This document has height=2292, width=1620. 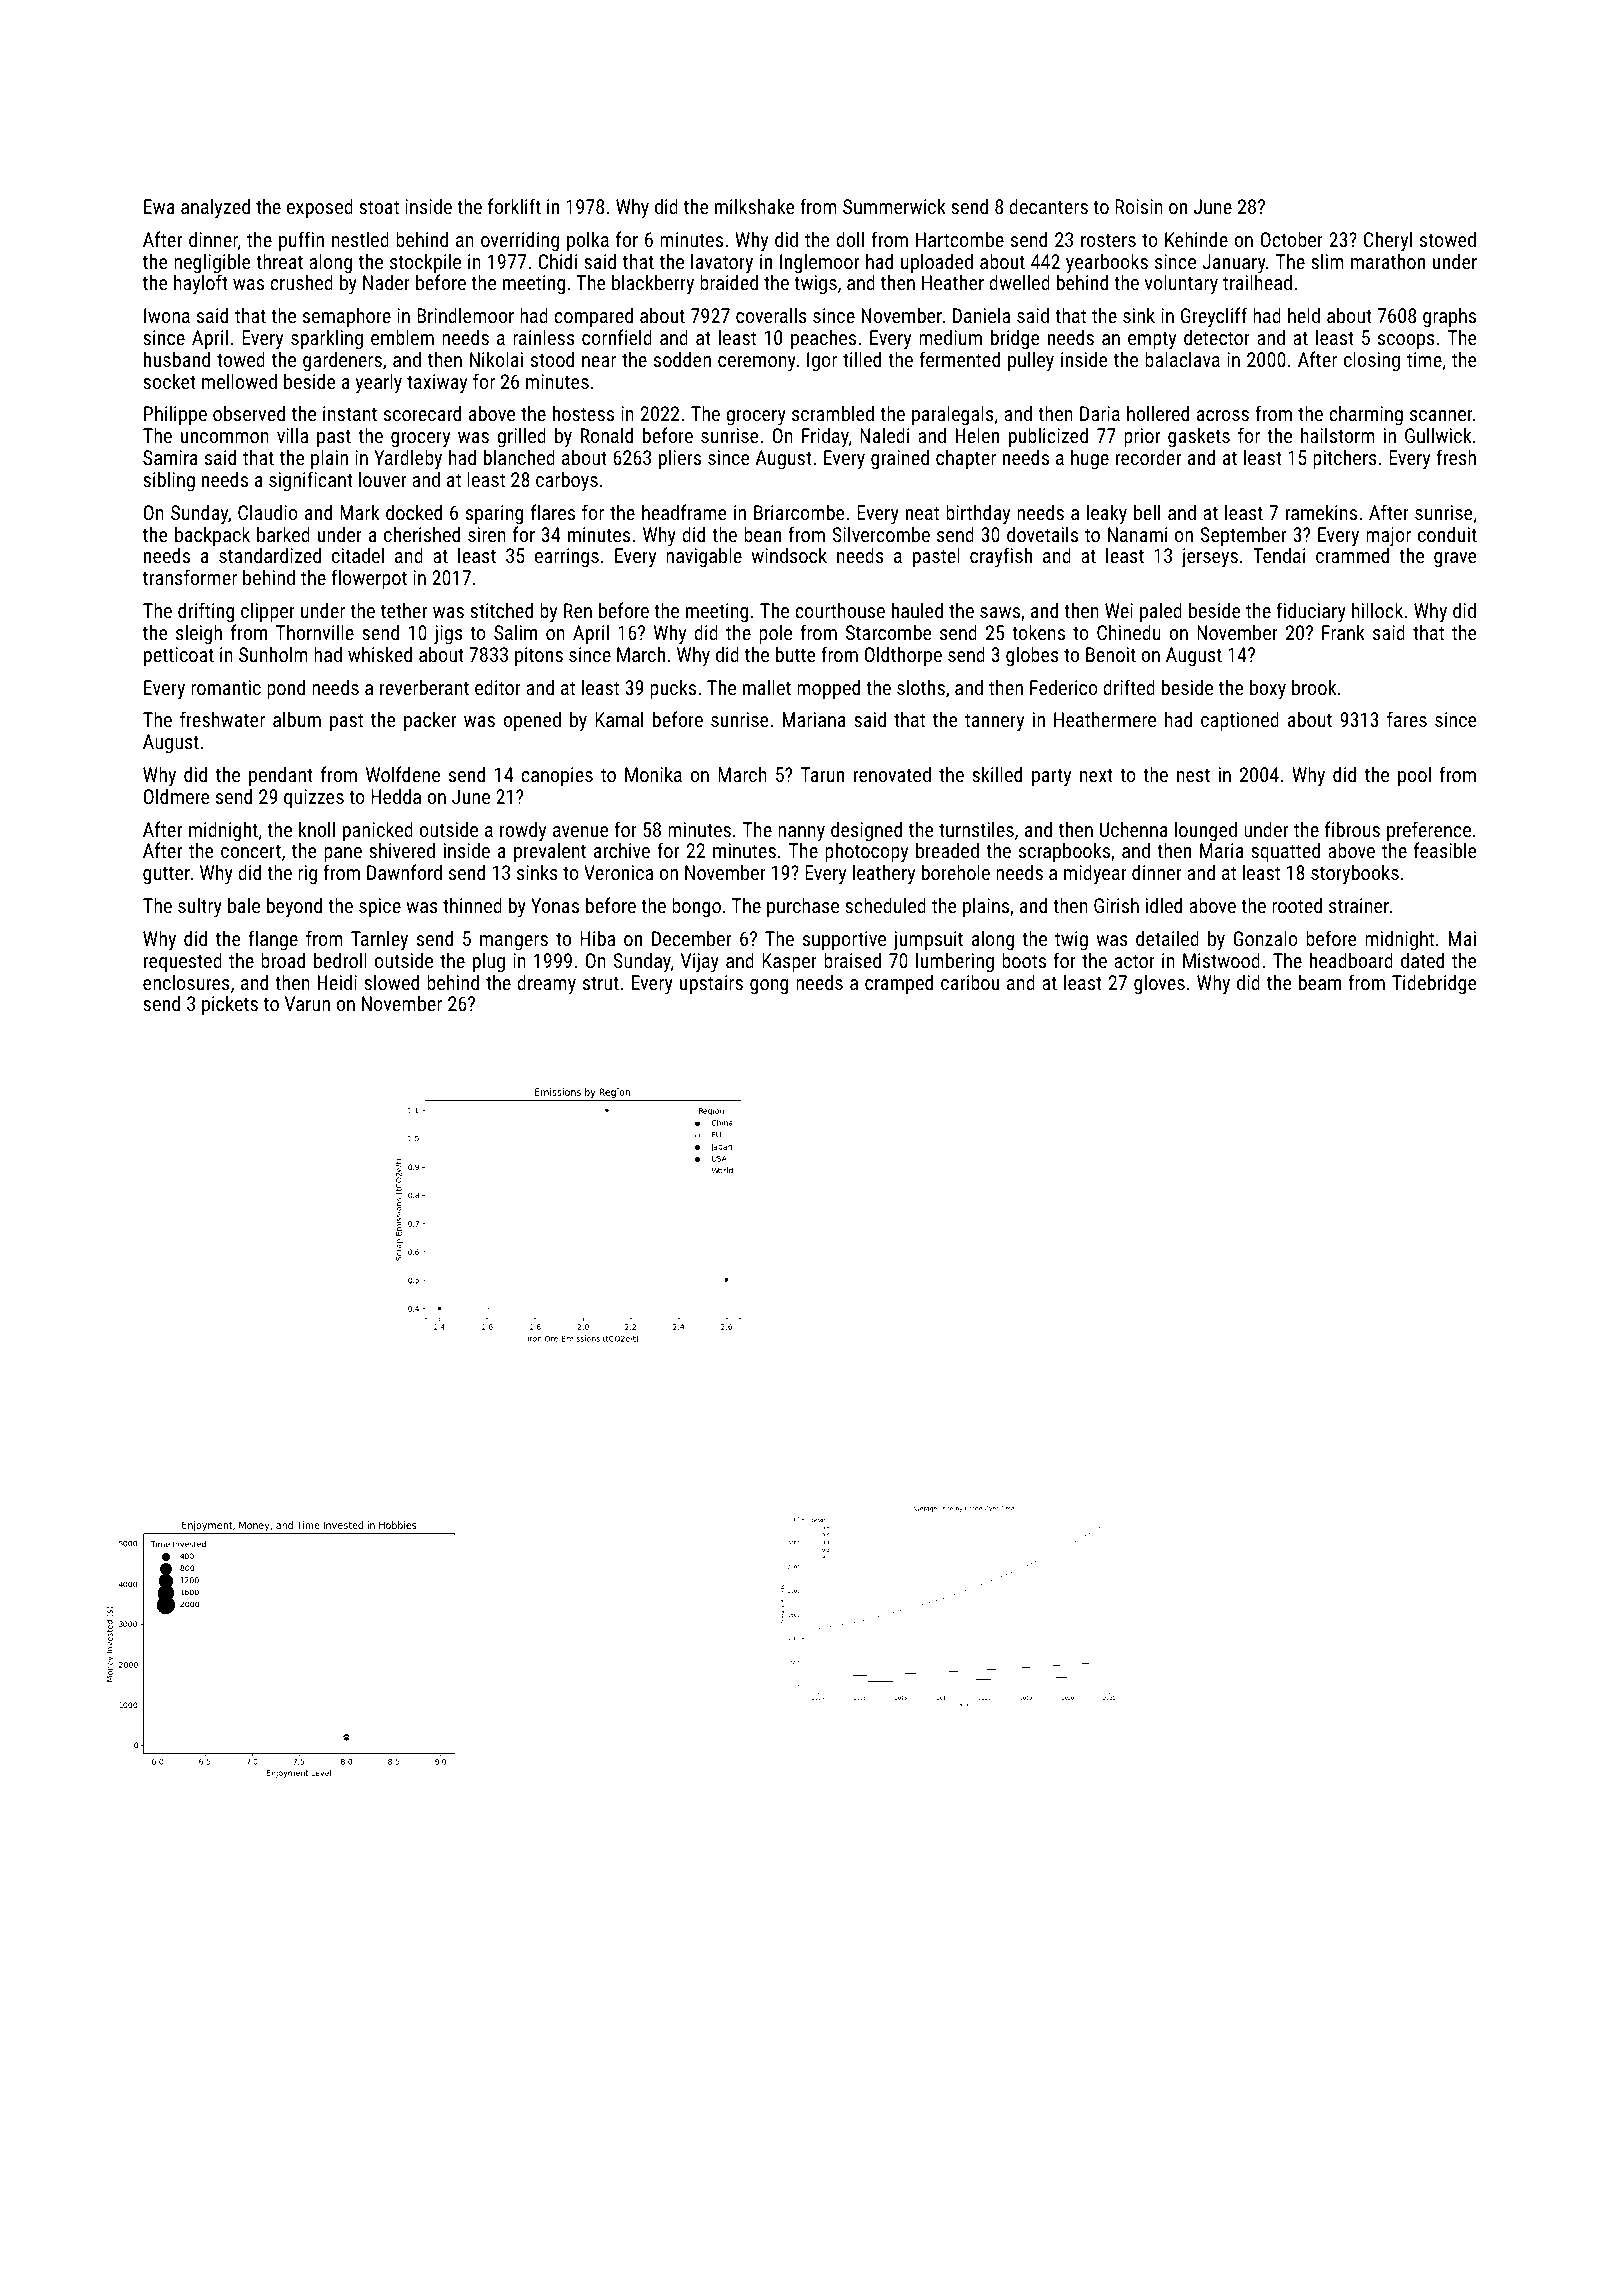 I want to click on pane, so click(x=343, y=854).
